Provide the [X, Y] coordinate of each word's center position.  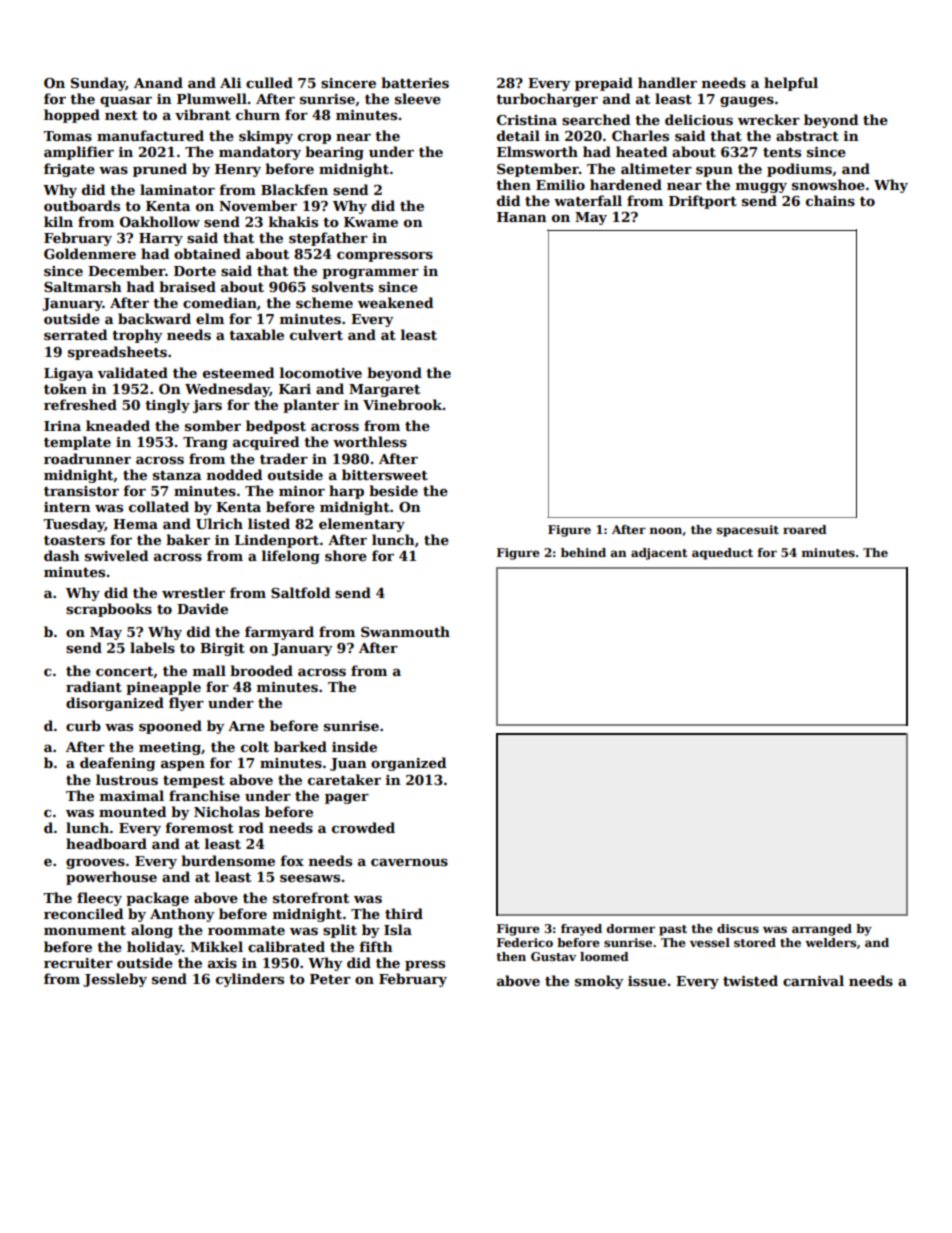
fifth [376, 946]
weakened [395, 302]
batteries [415, 82]
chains [830, 200]
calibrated [286, 946]
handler [667, 82]
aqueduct [722, 554]
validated [132, 372]
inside [354, 746]
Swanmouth [405, 631]
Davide [202, 608]
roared [805, 529]
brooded [261, 670]
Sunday [98, 84]
